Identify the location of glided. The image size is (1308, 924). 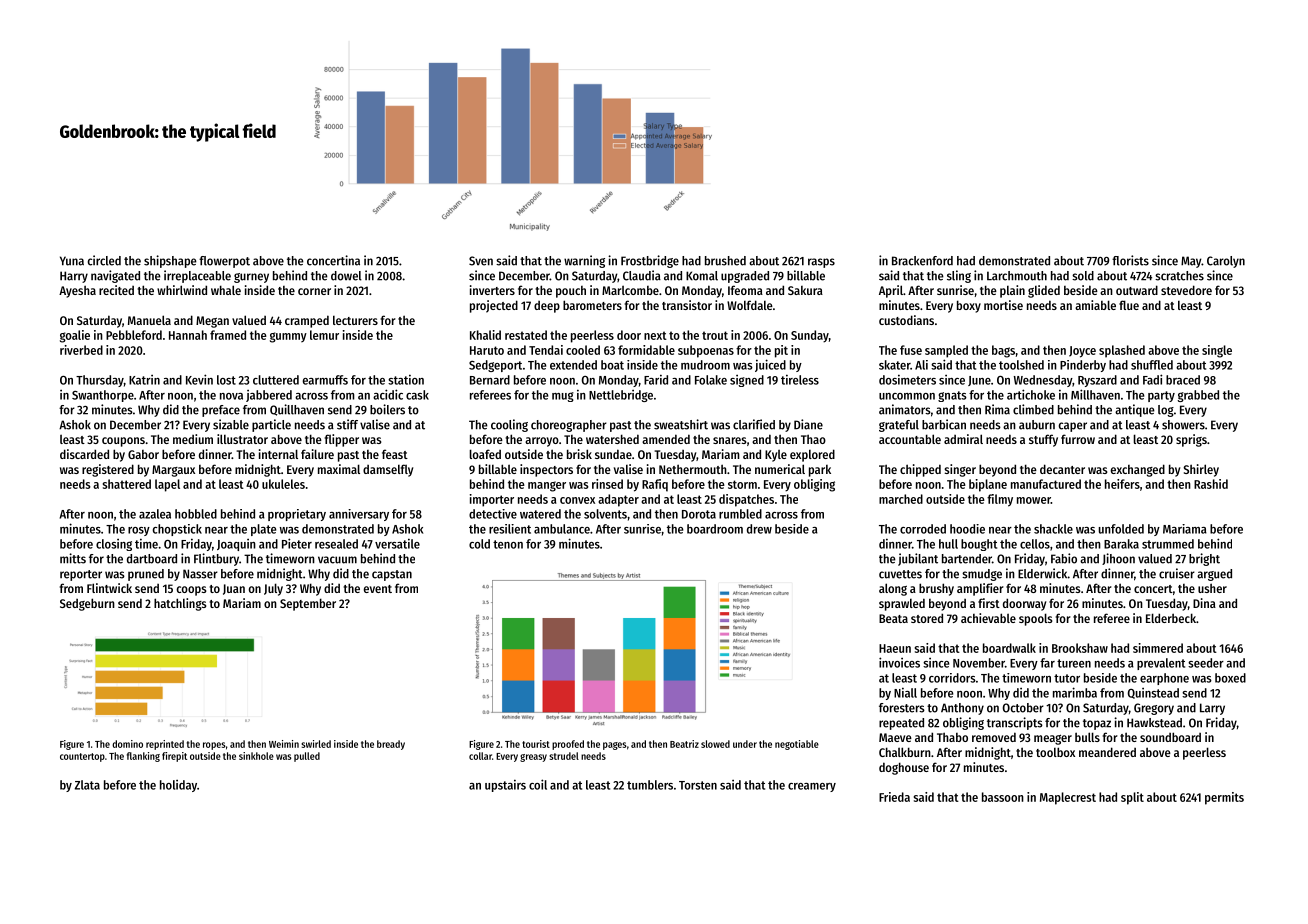
(1044, 291).
